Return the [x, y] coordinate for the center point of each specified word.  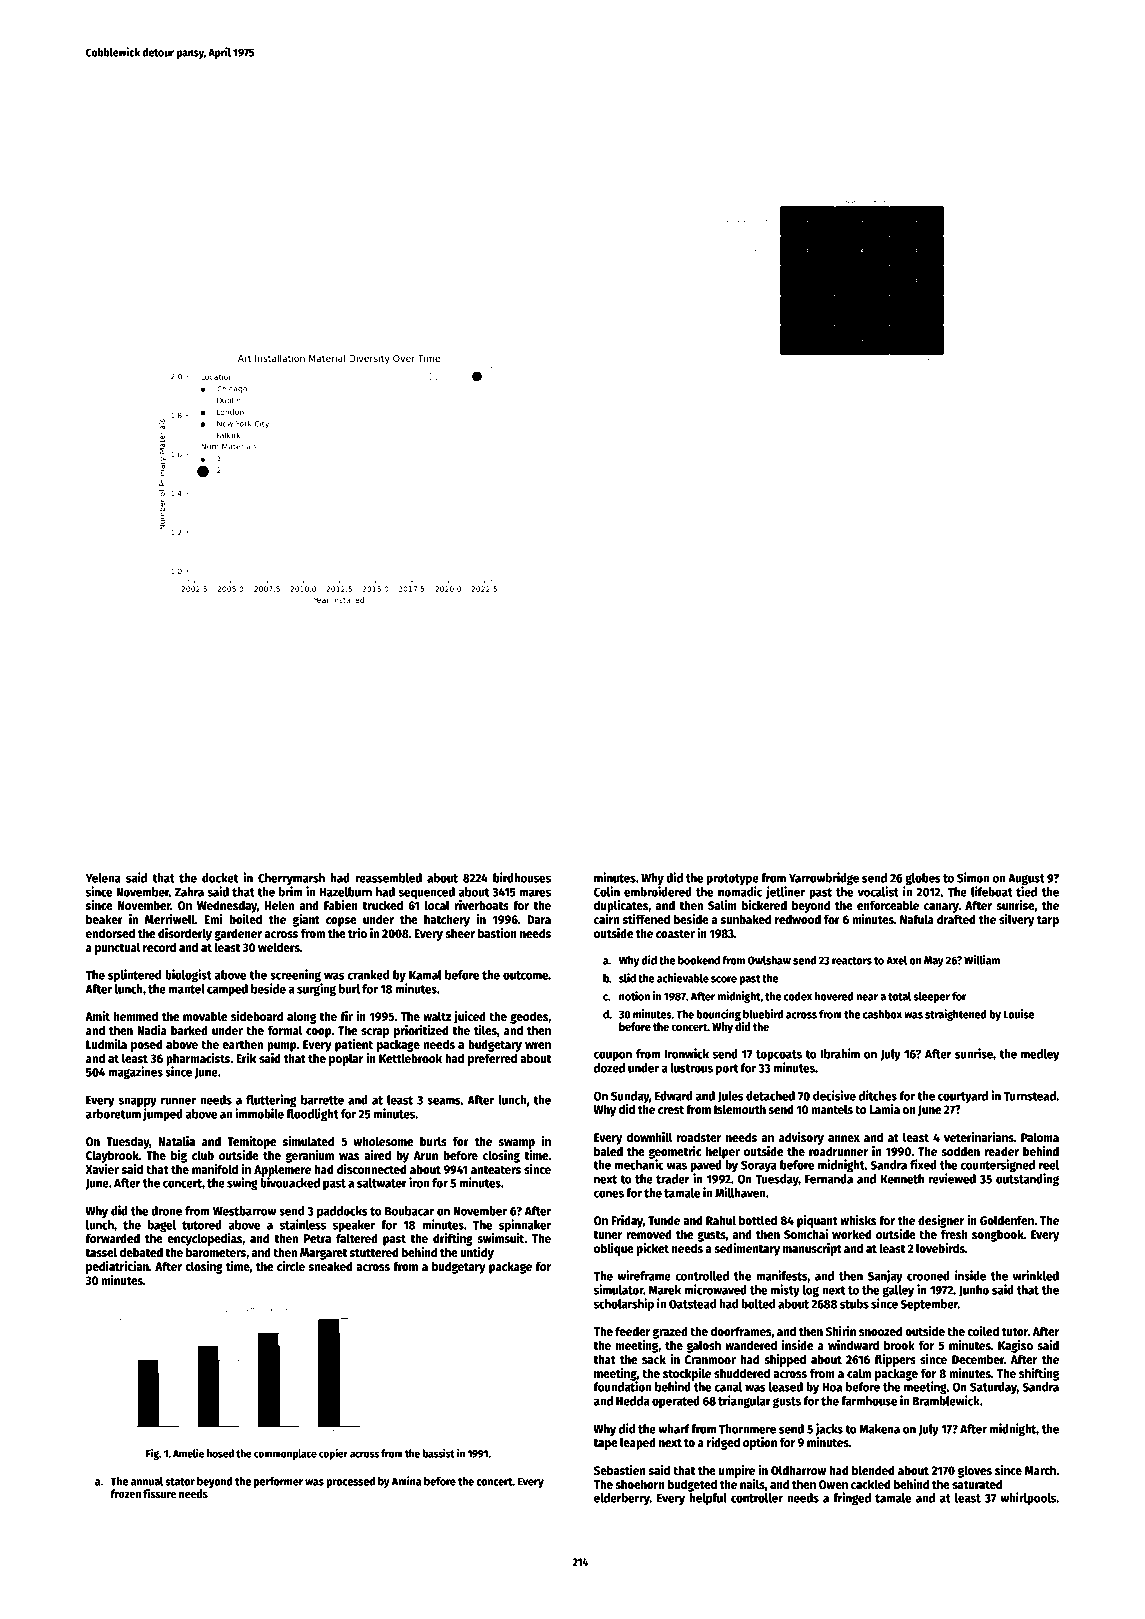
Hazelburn [345, 892]
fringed [852, 1498]
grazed [670, 1332]
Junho [974, 1291]
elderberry [622, 1499]
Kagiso [1015, 1346]
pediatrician [117, 1267]
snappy [137, 1102]
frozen [125, 1493]
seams [444, 1101]
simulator [618, 1289]
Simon [973, 877]
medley [1040, 1055]
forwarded [112, 1238]
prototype [732, 879]
